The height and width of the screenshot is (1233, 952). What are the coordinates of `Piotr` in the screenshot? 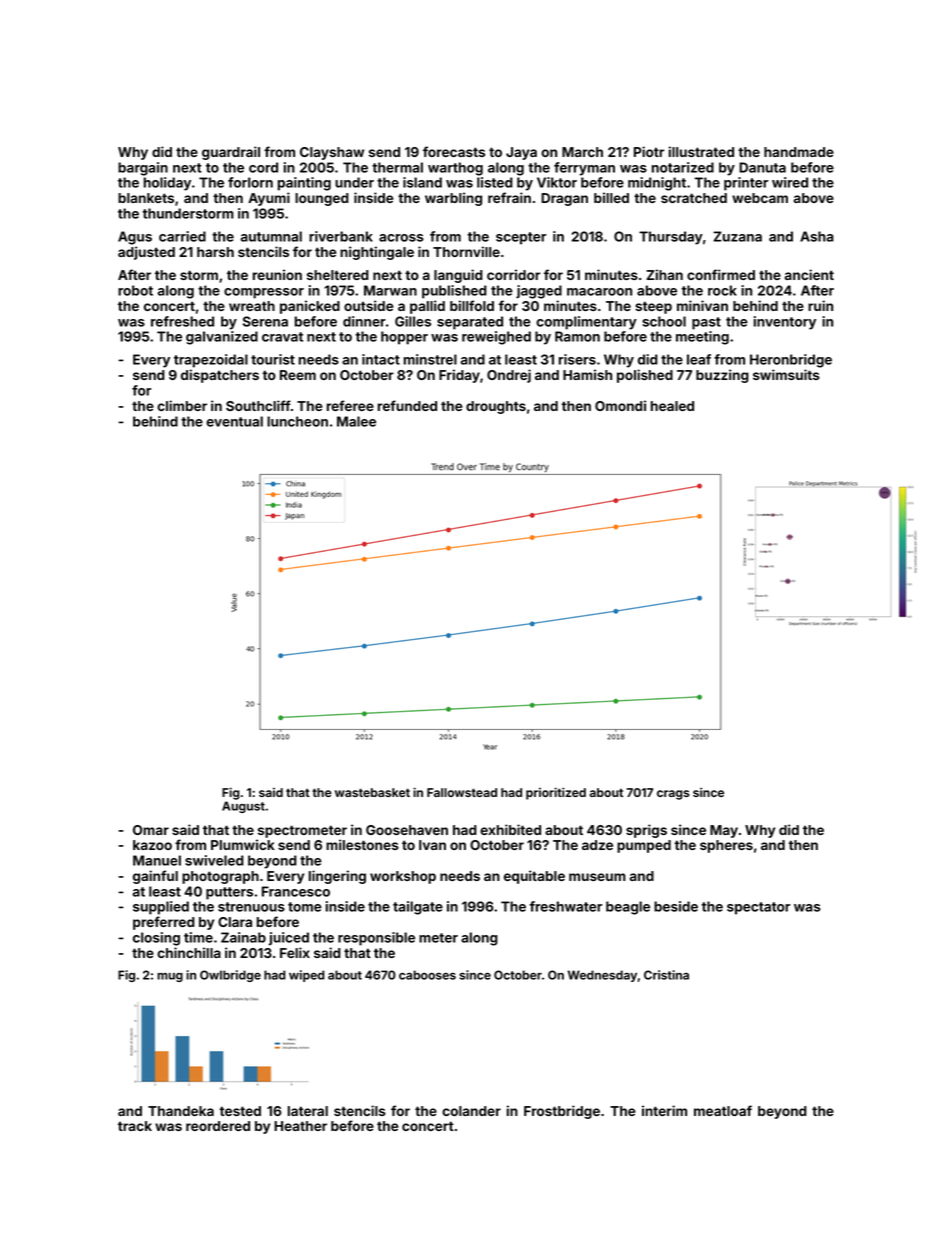 It's located at (649, 151).
